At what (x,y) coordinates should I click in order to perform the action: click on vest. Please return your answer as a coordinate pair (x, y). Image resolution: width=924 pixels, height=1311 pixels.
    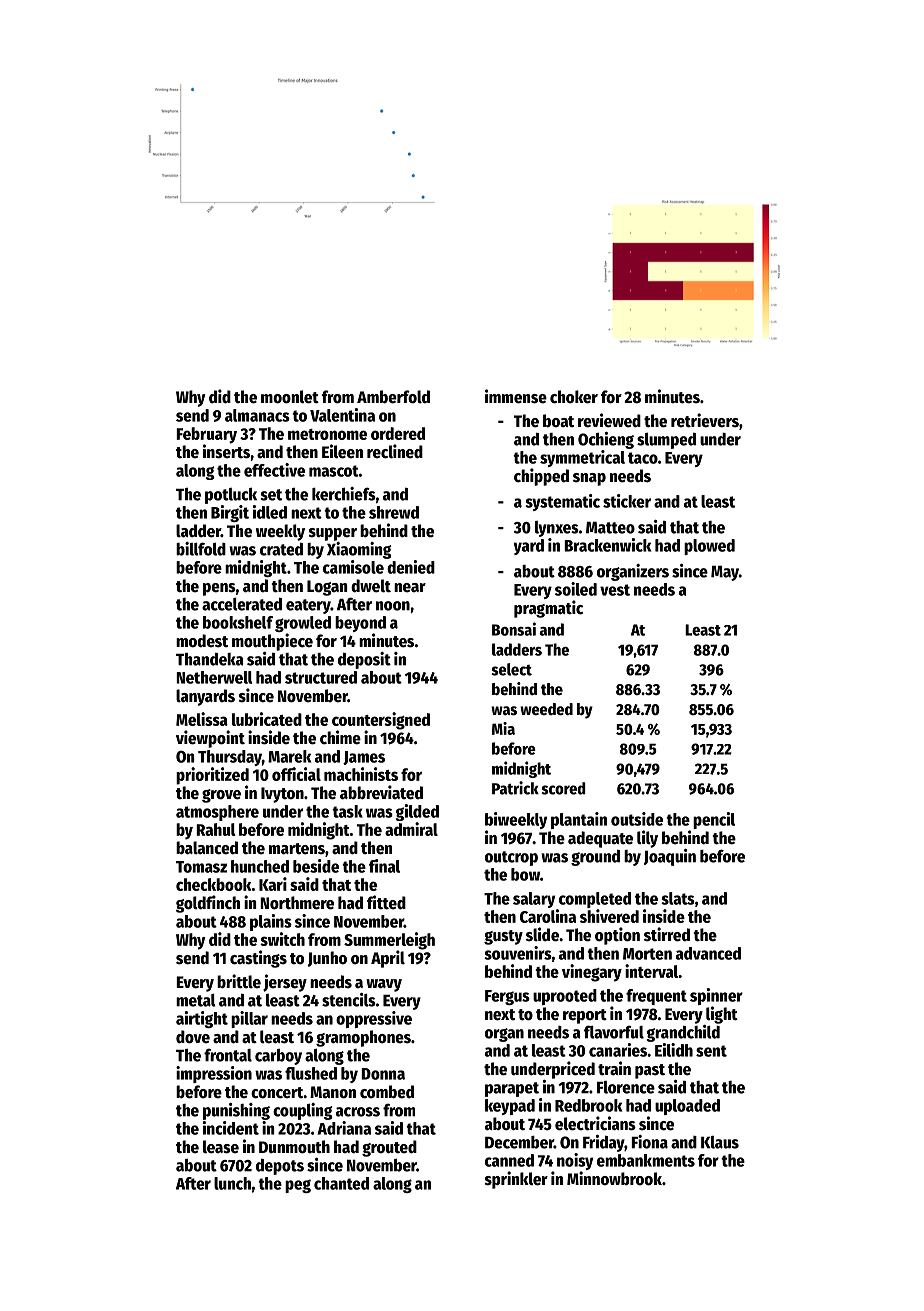
    Looking at the image, I should click on (615, 590).
